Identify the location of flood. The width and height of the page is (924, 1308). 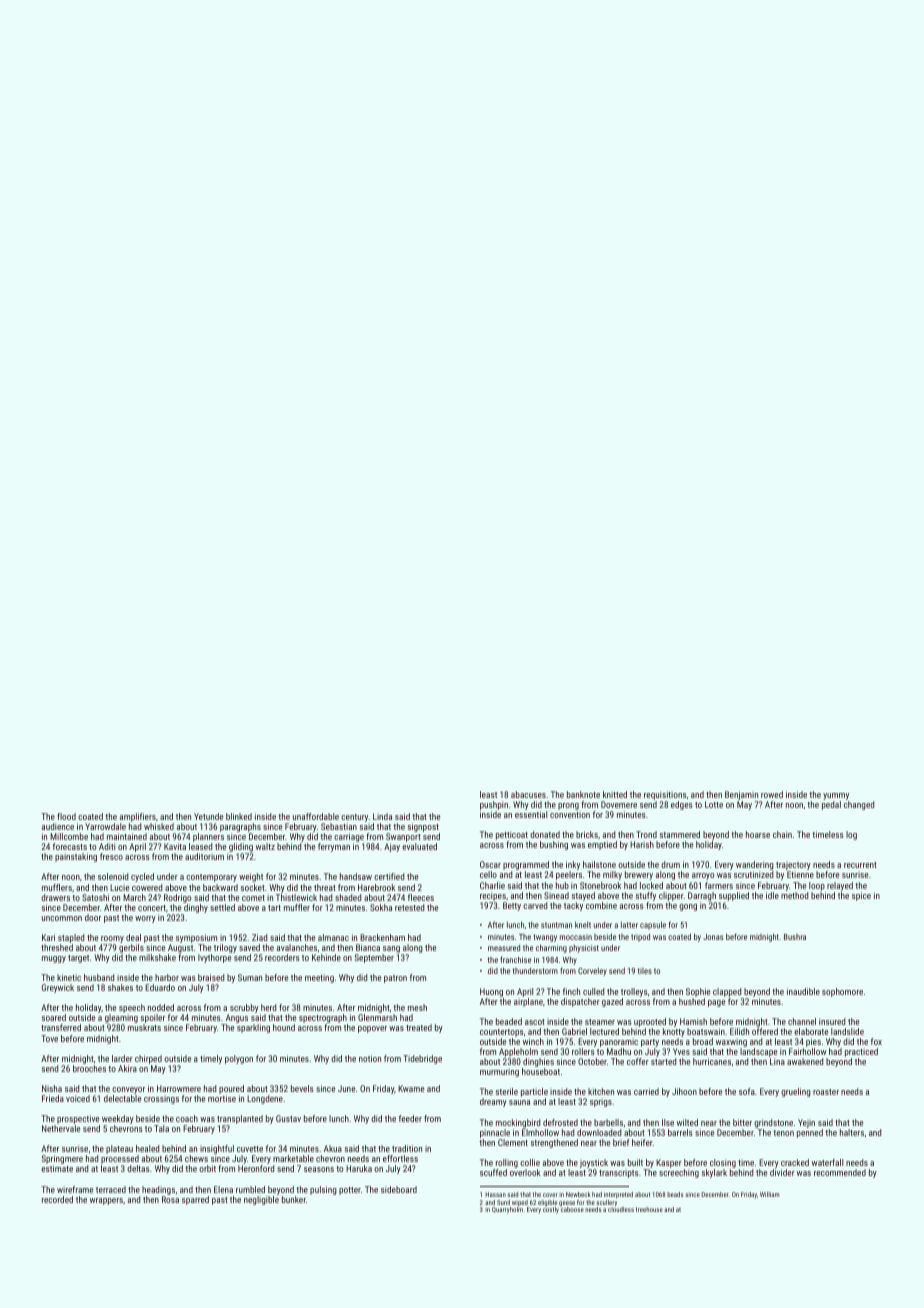
(66, 816).
